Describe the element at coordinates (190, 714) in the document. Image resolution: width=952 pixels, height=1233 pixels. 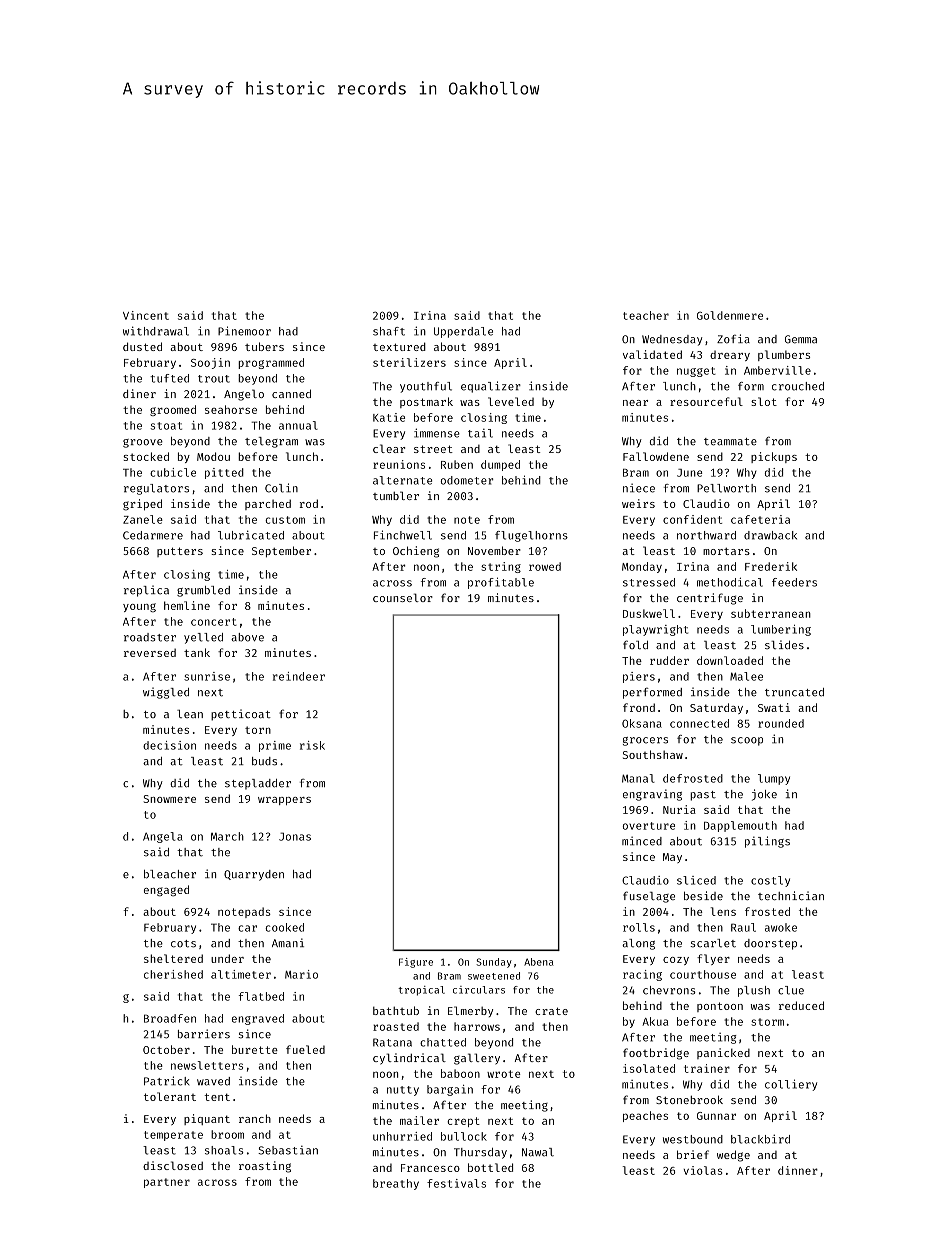
I see `lean` at that location.
